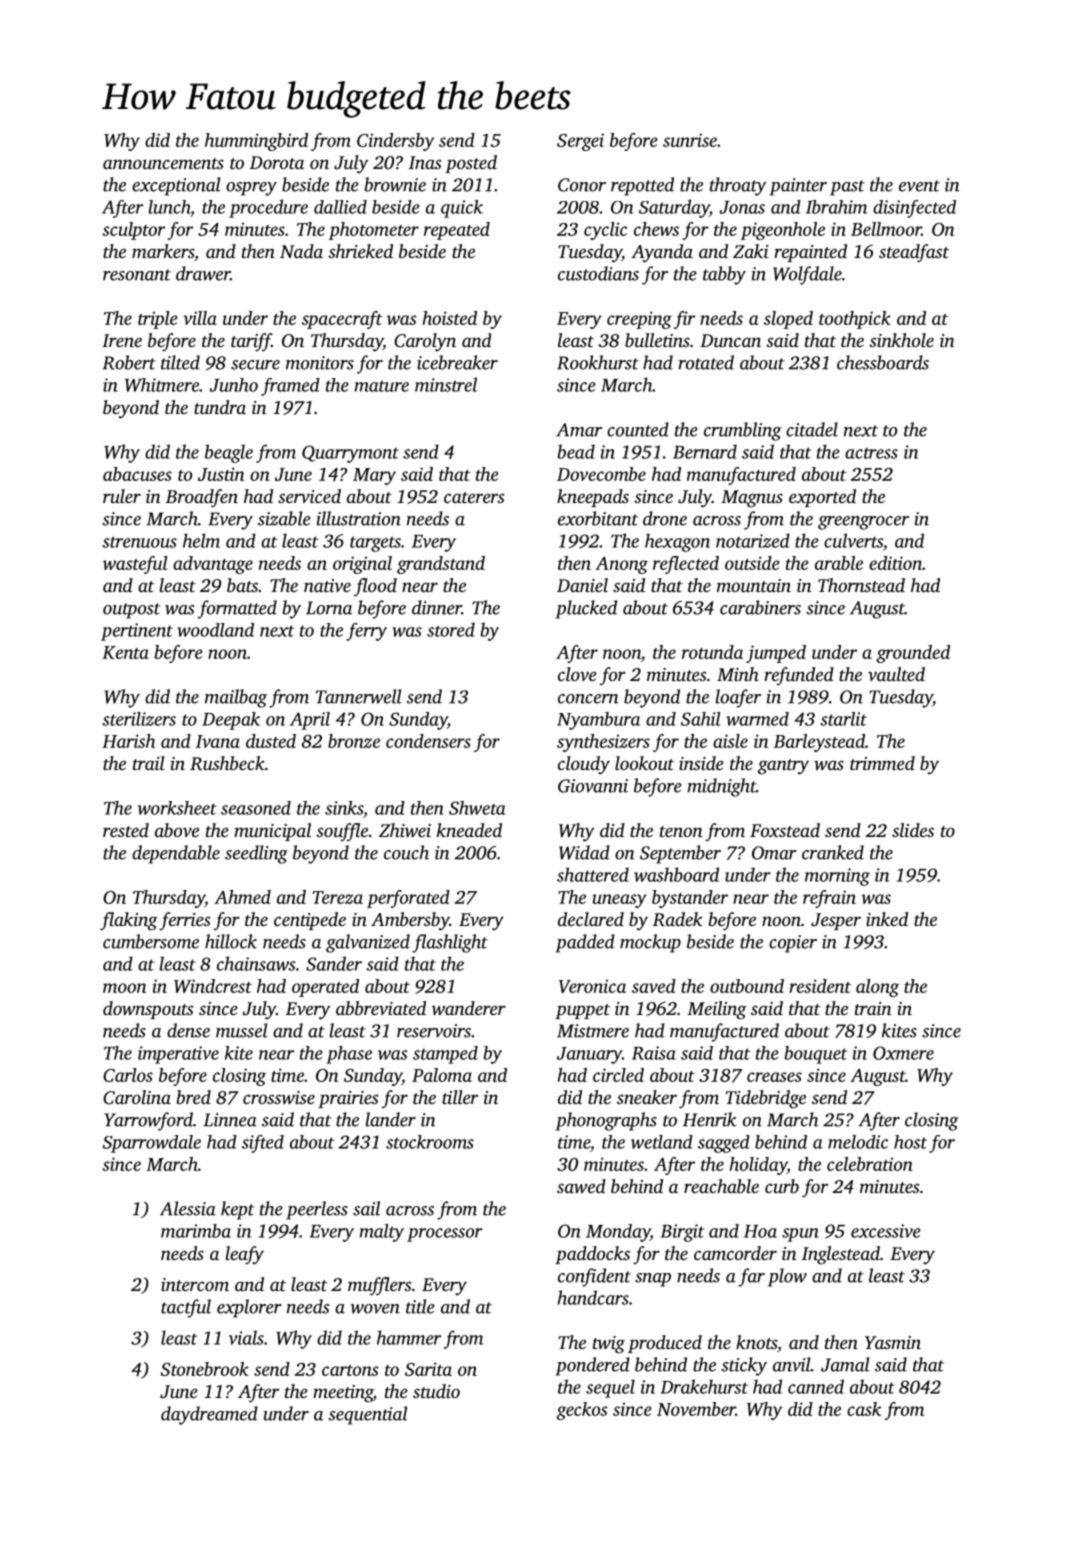 The image size is (1065, 1542). What do you see at coordinates (910, 1142) in the image?
I see `host` at bounding box center [910, 1142].
